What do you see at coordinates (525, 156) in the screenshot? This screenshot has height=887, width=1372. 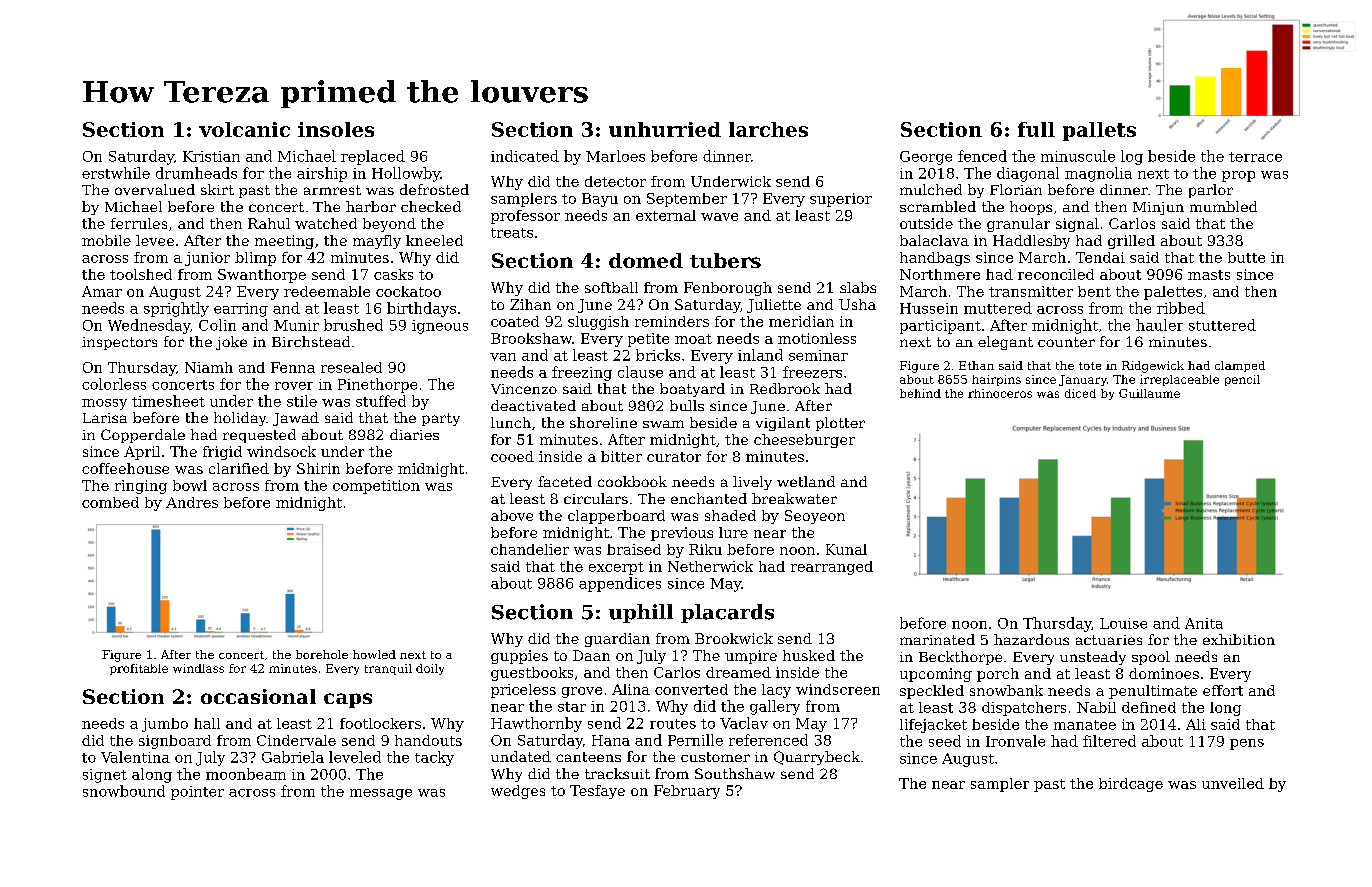 I see `indicated` at bounding box center [525, 156].
